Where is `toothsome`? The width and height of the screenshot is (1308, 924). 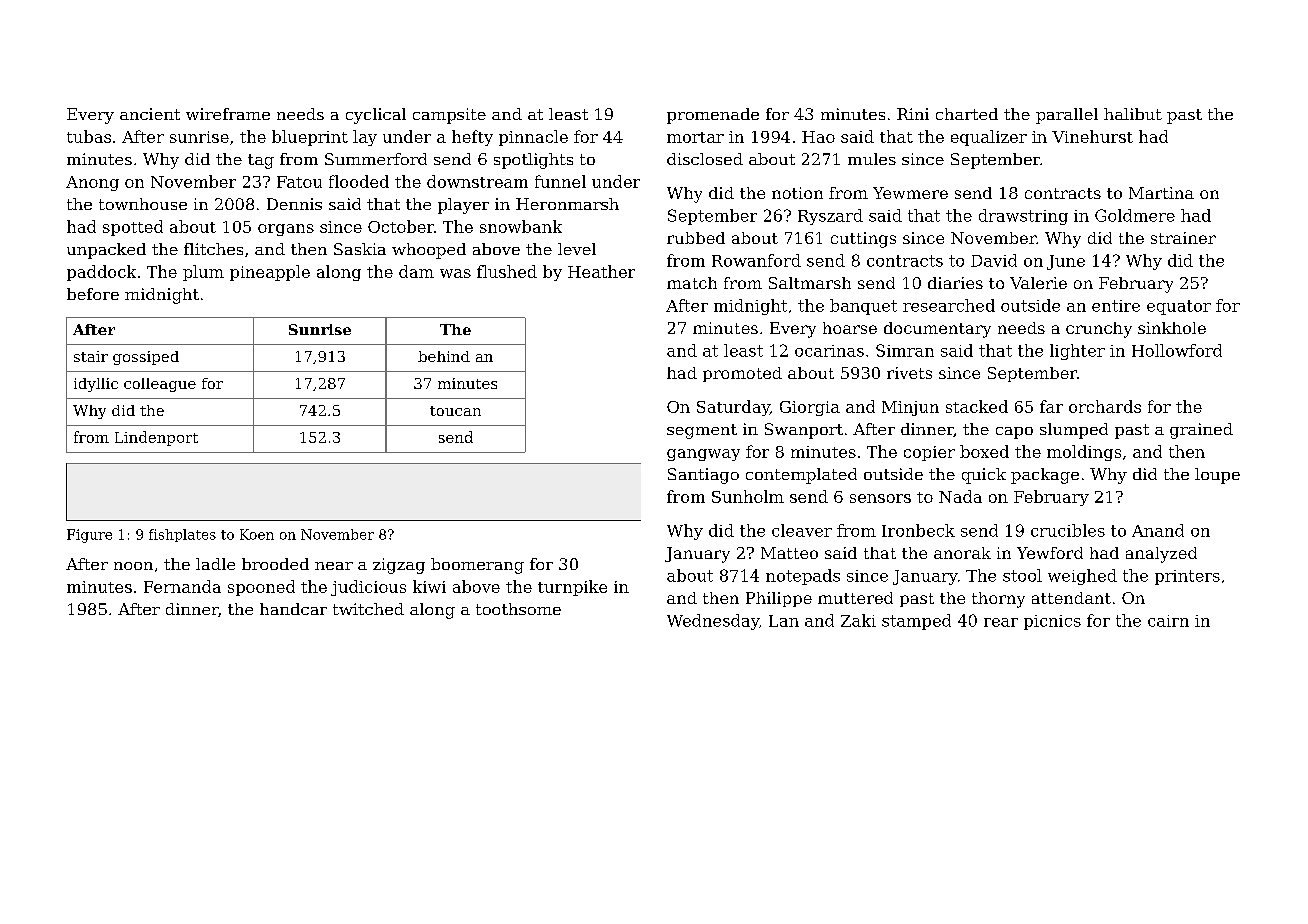 toothsome is located at coordinates (518, 609).
